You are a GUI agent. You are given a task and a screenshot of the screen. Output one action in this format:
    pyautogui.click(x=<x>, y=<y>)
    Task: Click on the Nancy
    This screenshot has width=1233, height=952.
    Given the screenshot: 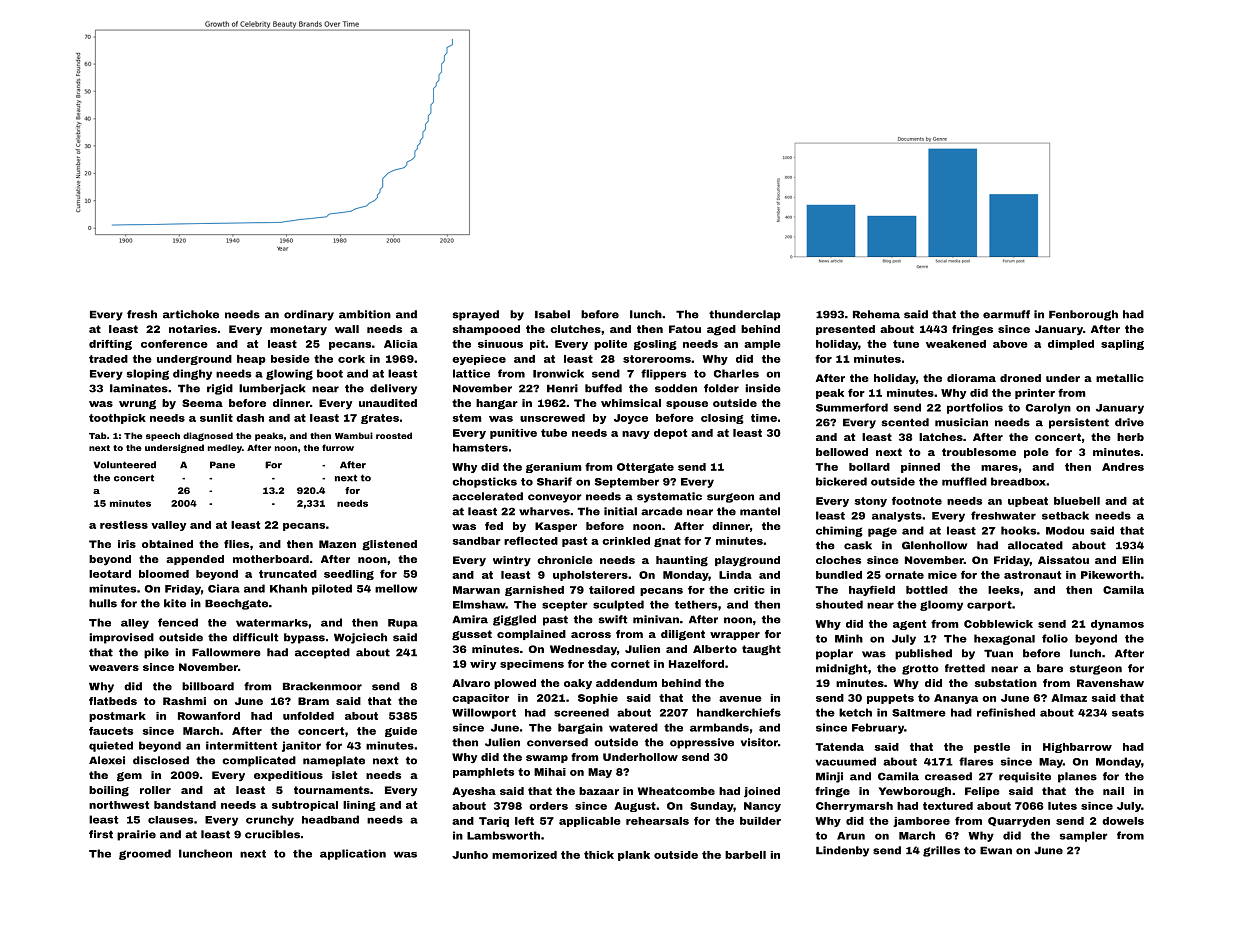 What is the action you would take?
    pyautogui.click(x=762, y=807)
